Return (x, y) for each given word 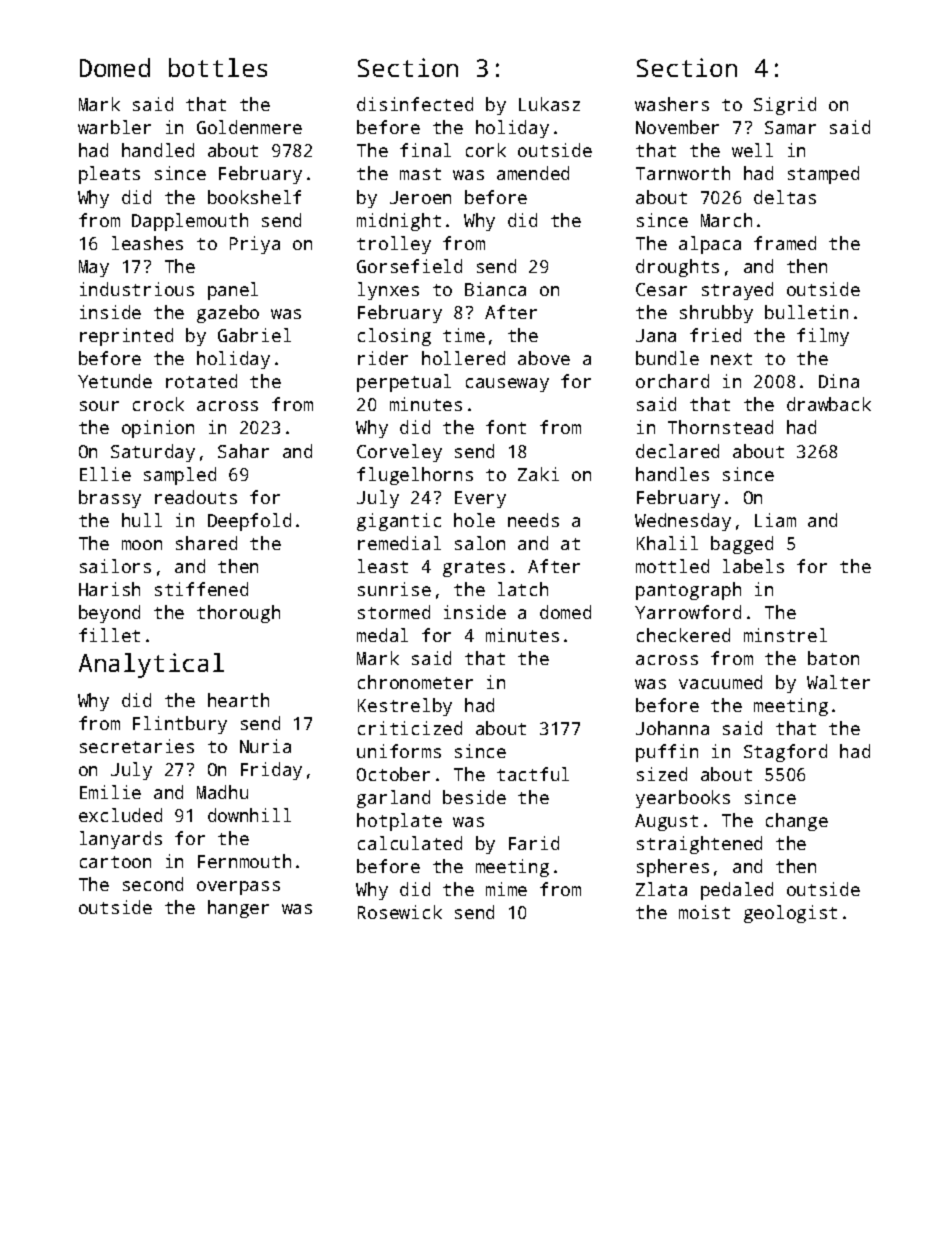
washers (672, 104)
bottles (218, 67)
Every (480, 499)
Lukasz (549, 104)
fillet (109, 635)
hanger (238, 909)
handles (672, 474)
